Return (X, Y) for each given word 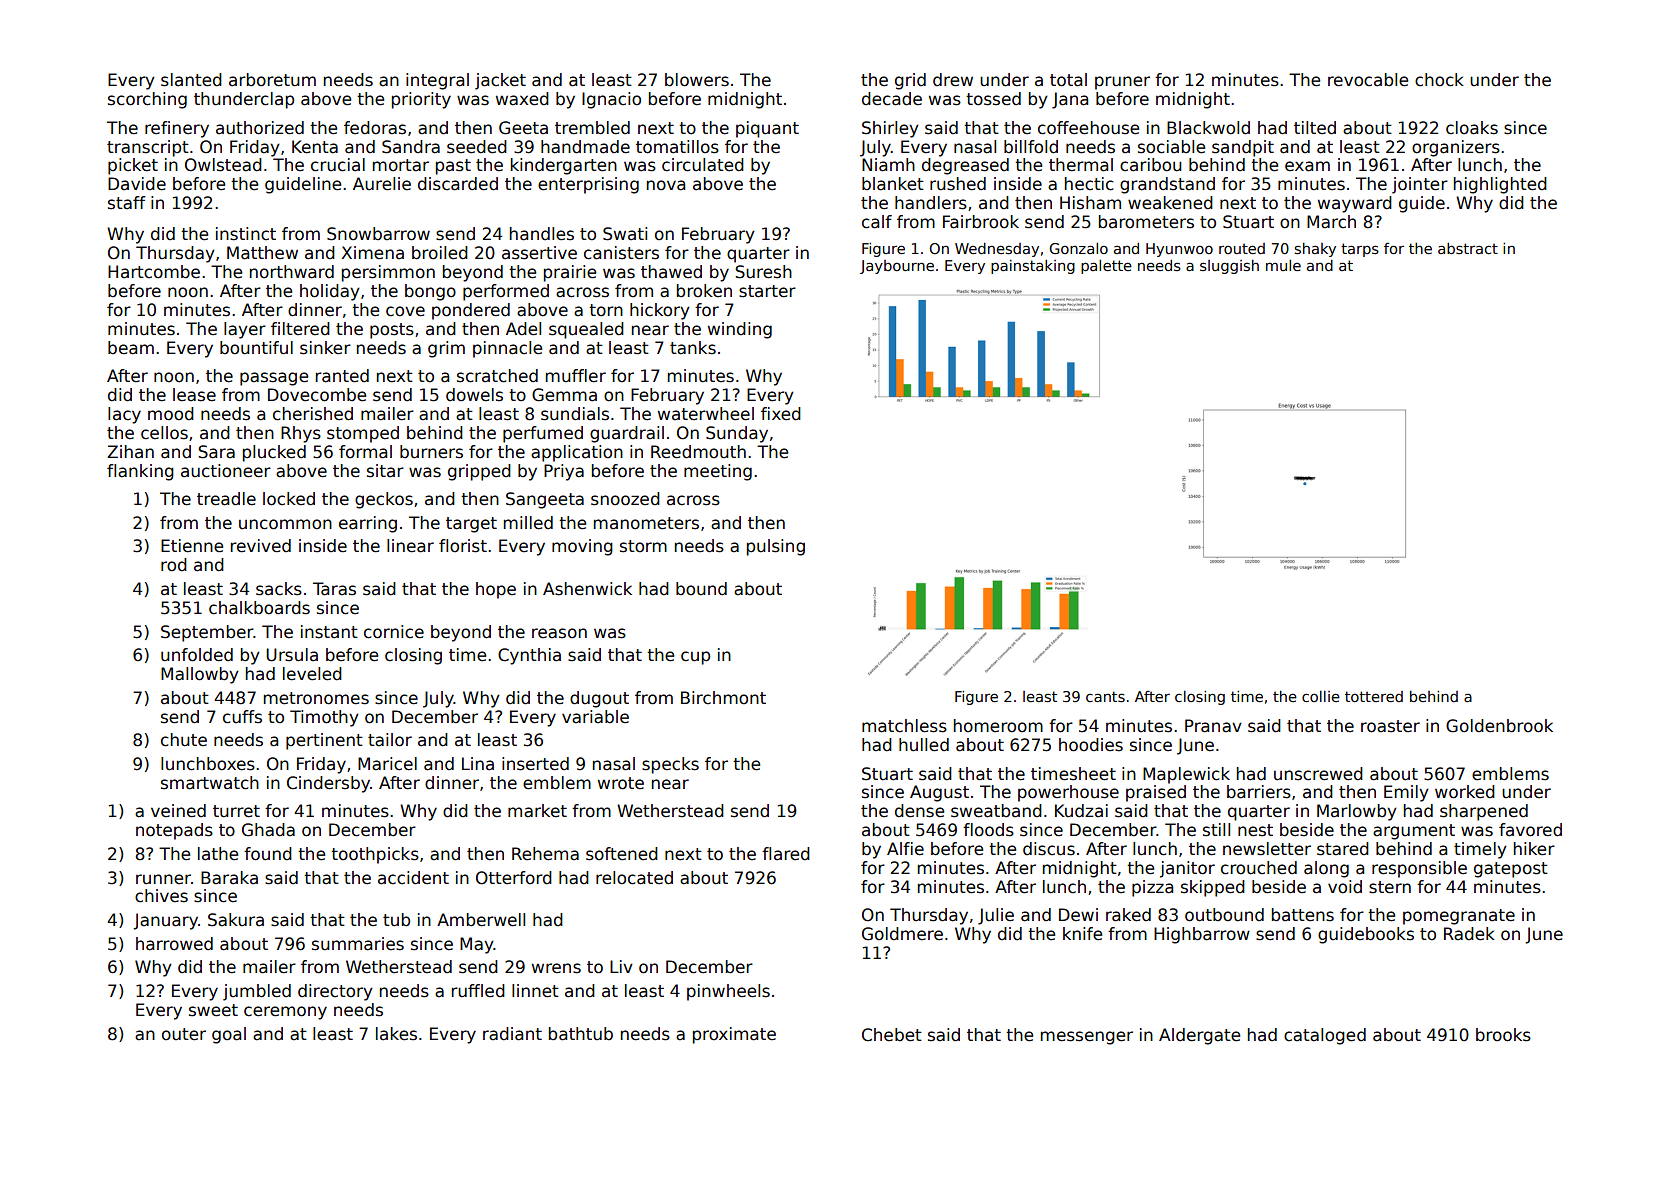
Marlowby (1357, 812)
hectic (1089, 184)
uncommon (285, 524)
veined (178, 811)
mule (1283, 265)
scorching (147, 100)
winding (740, 330)
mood (171, 414)
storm (643, 546)
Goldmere (902, 934)
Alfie (905, 849)
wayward (1355, 204)
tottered (1374, 696)
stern (1390, 887)
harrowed (174, 944)
